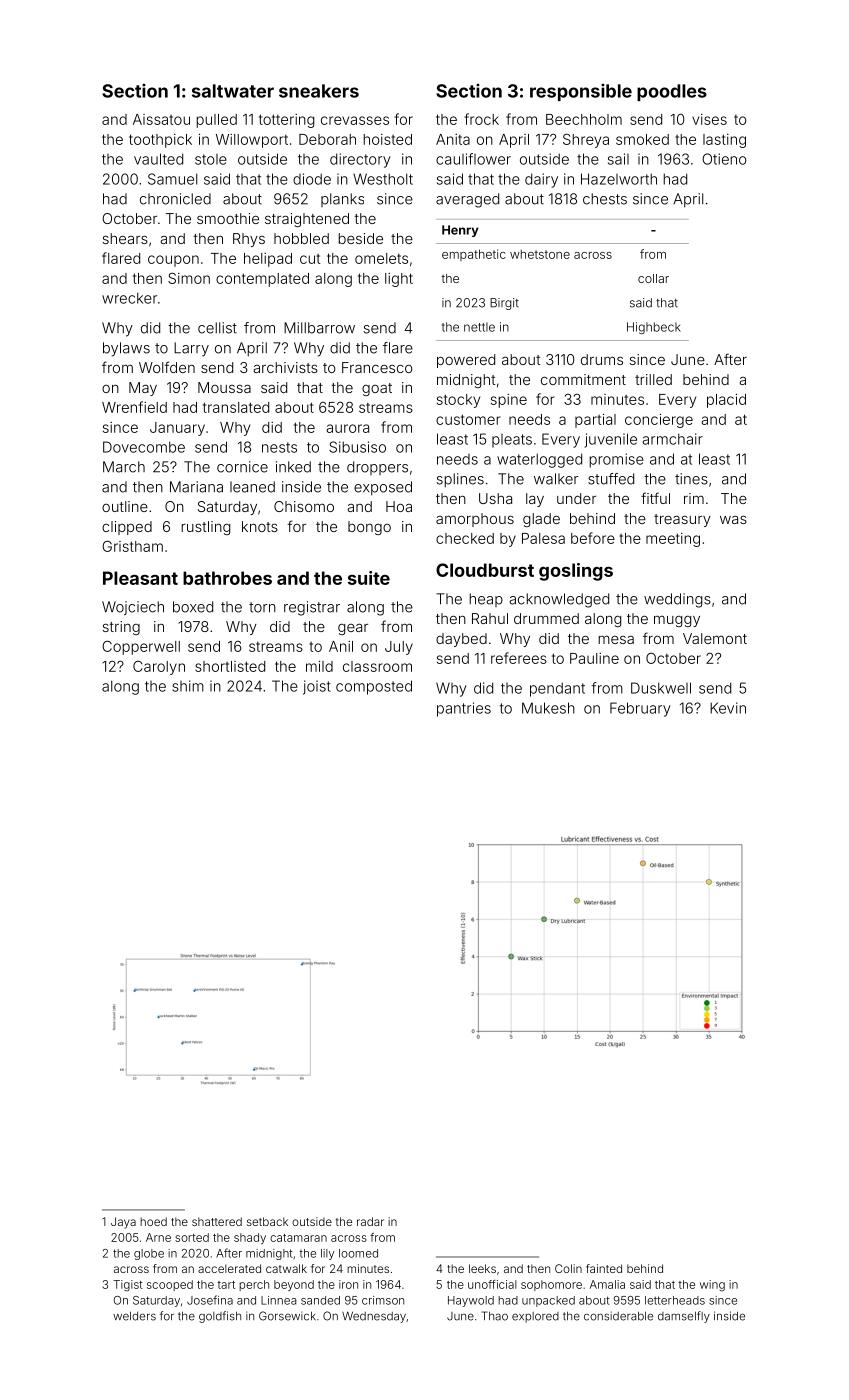 The width and height of the screenshot is (849, 1400). Describe the element at coordinates (360, 160) in the screenshot. I see `directory` at that location.
